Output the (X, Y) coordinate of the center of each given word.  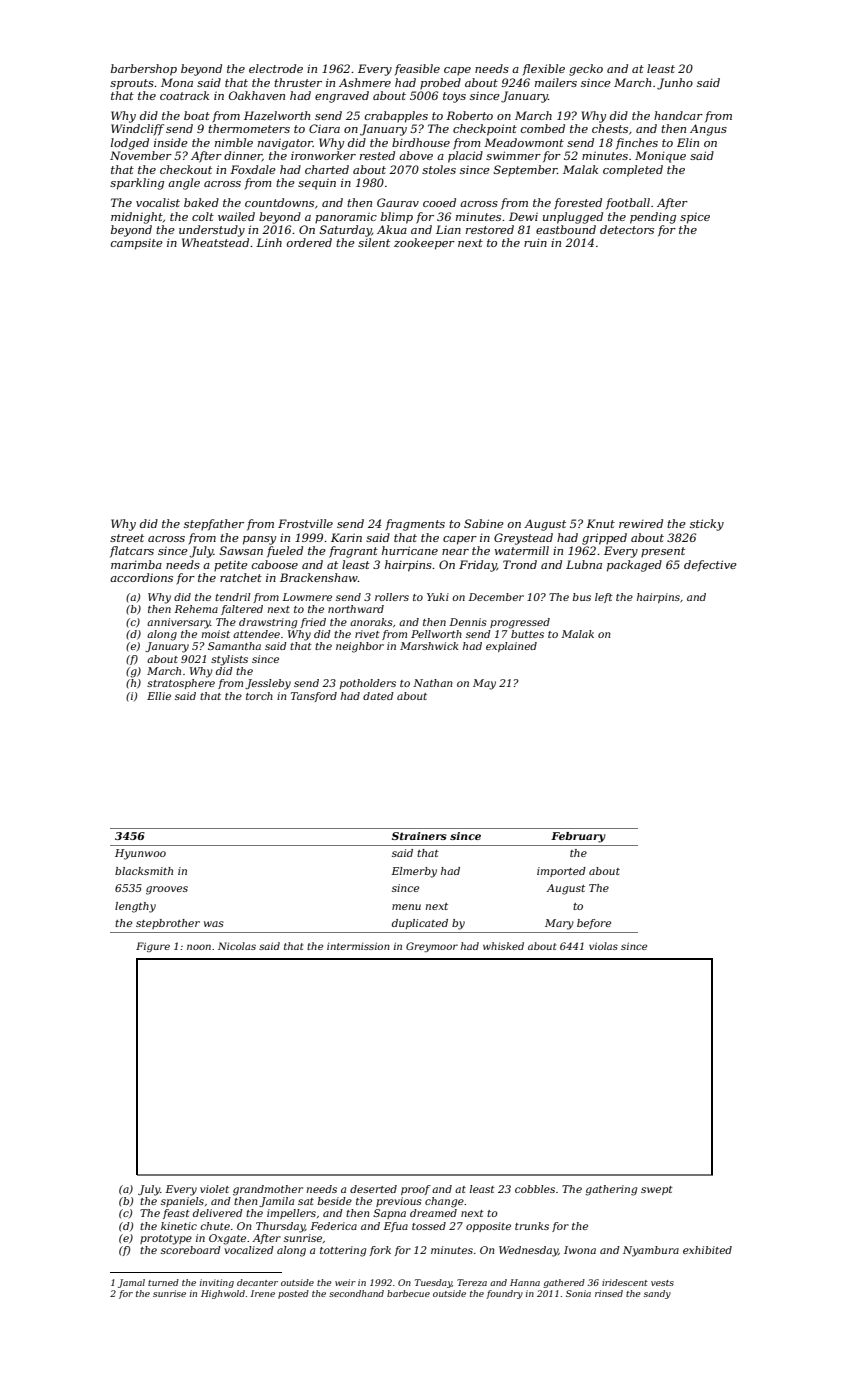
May (484, 684)
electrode (276, 68)
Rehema (196, 609)
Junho (675, 84)
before (594, 924)
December (496, 597)
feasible (417, 70)
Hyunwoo (140, 854)
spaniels (182, 1202)
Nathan (433, 683)
